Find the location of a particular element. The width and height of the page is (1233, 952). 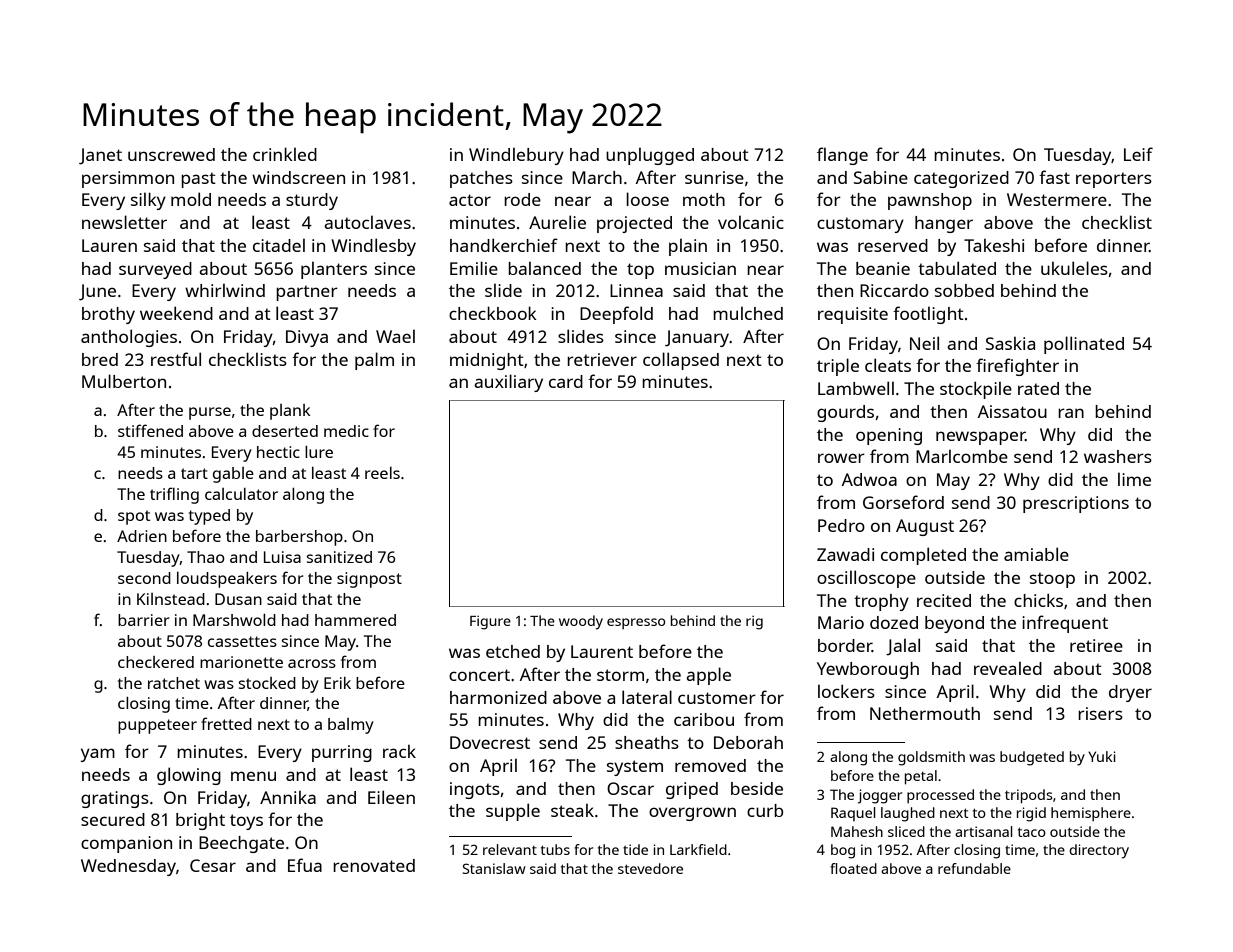

Eileen is located at coordinates (391, 797).
